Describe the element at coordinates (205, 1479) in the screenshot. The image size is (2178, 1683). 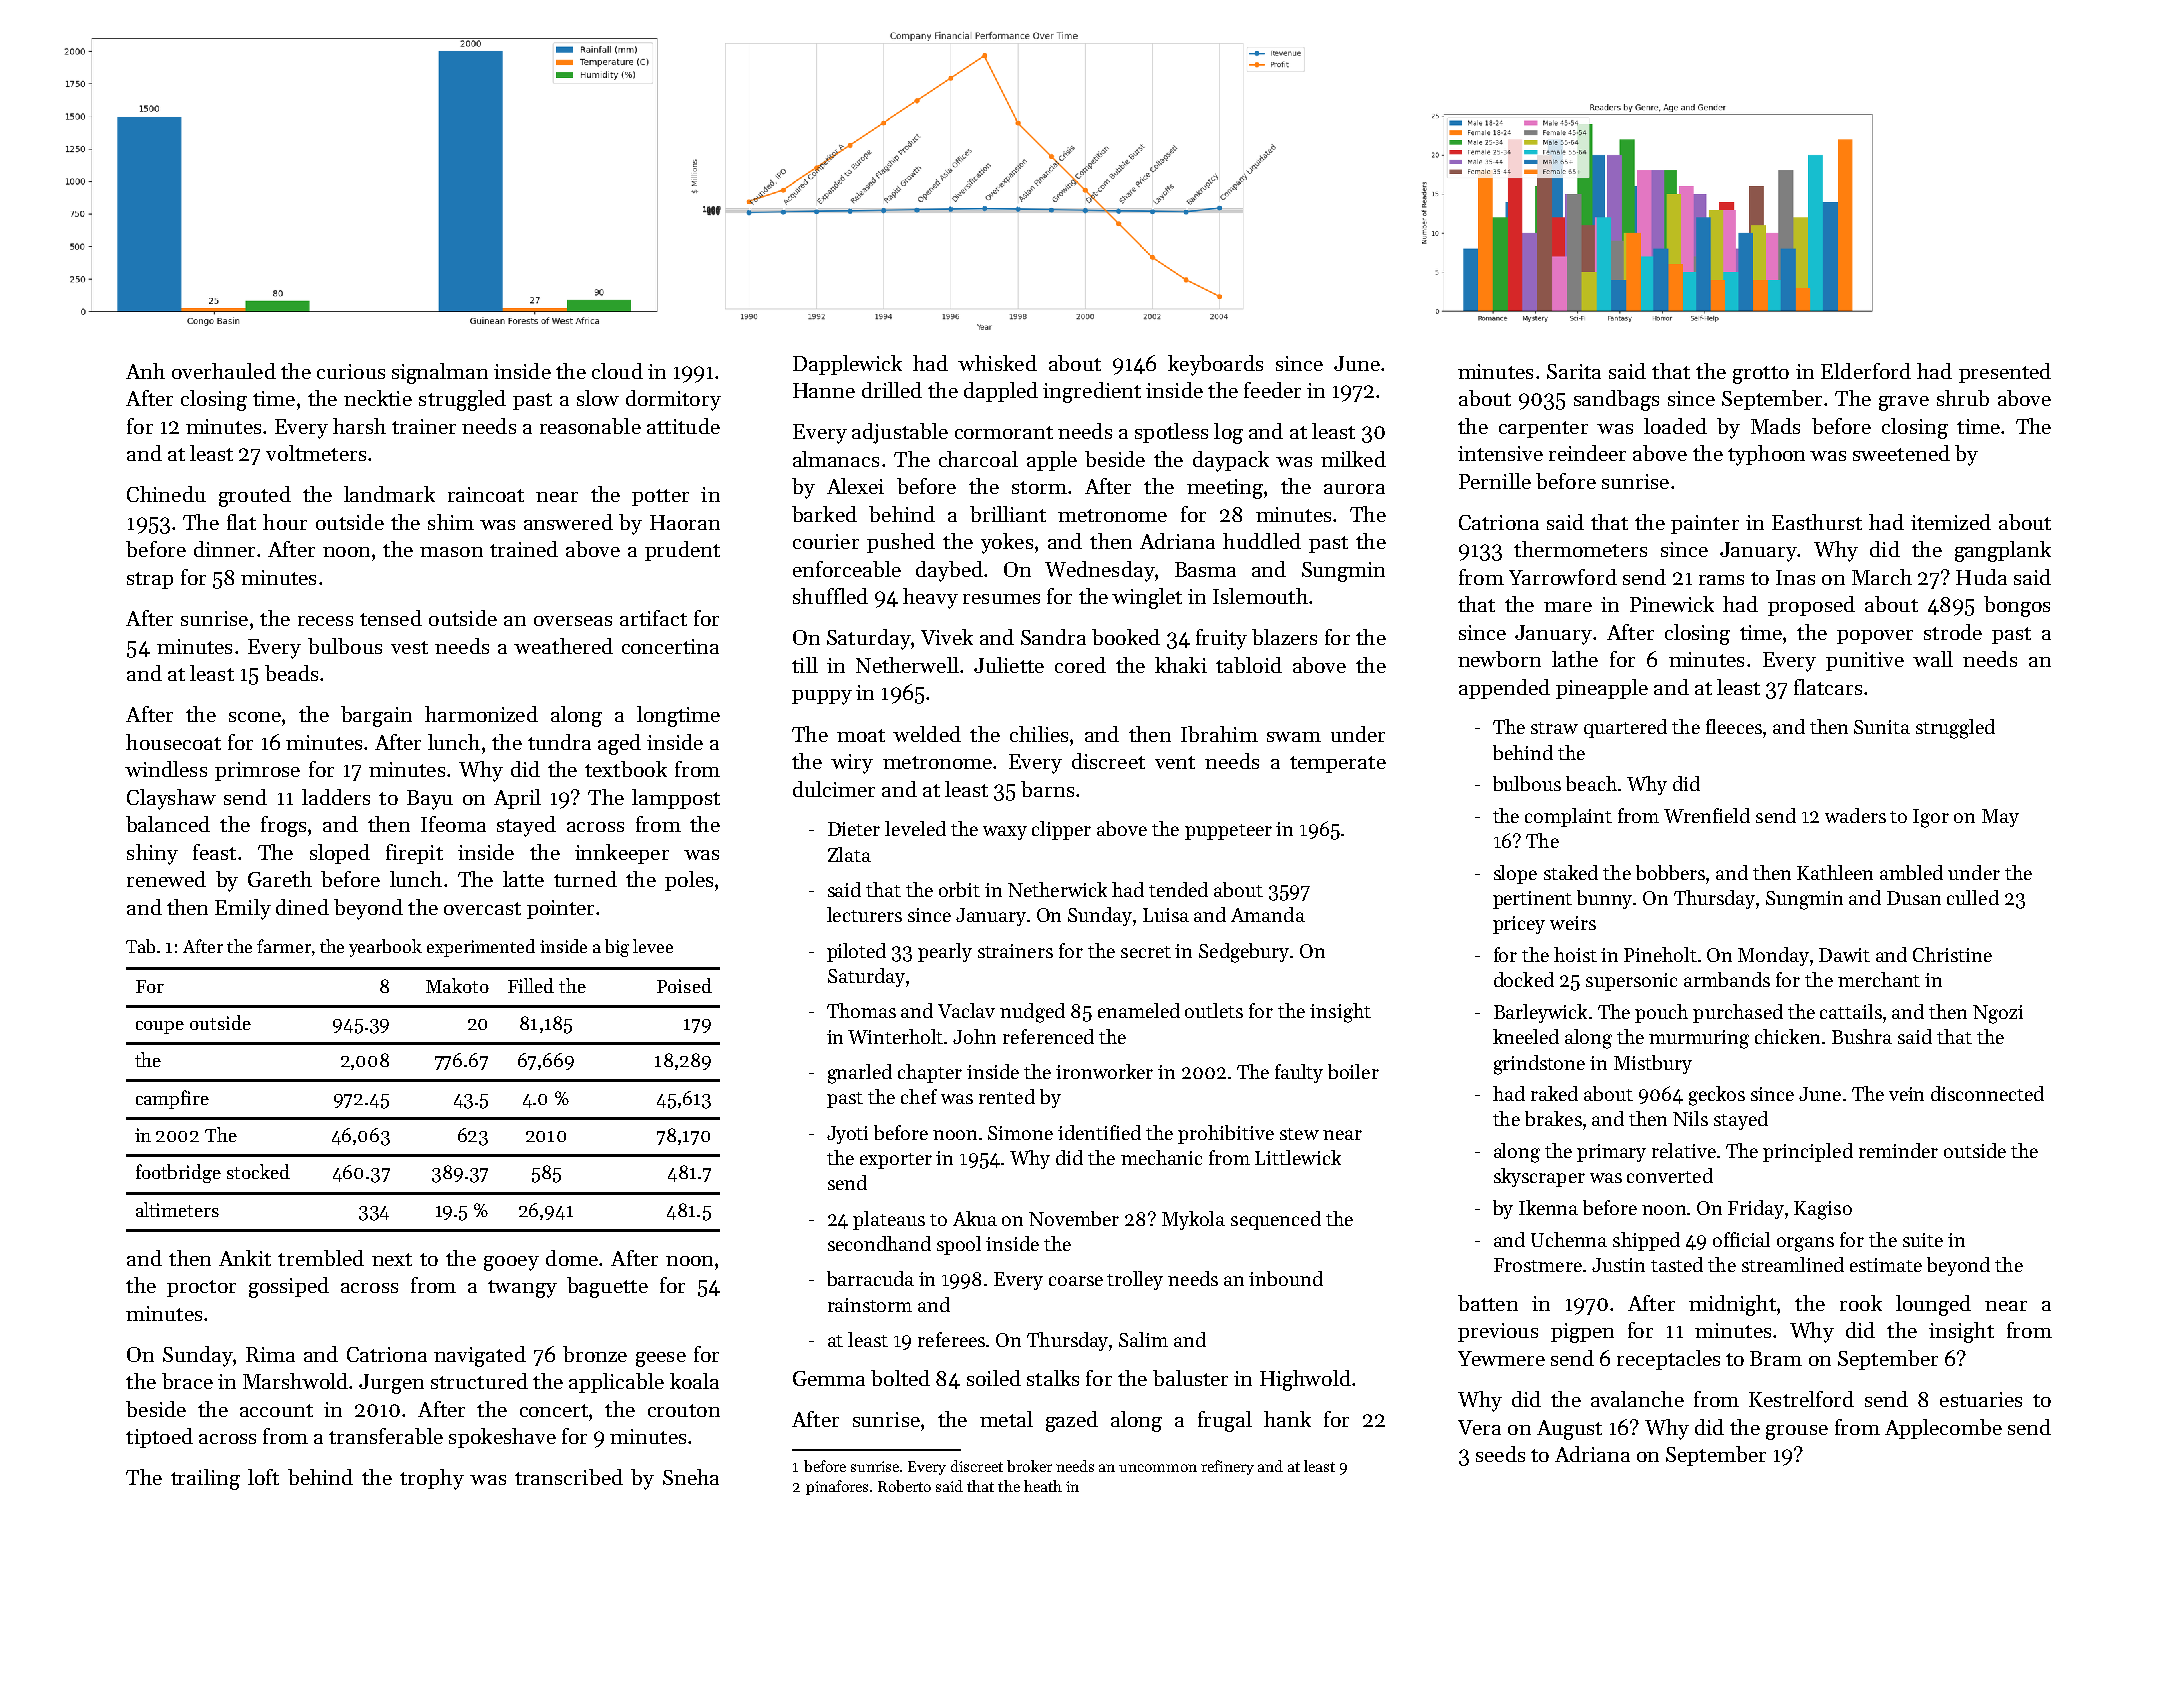
I see `trailing` at that location.
